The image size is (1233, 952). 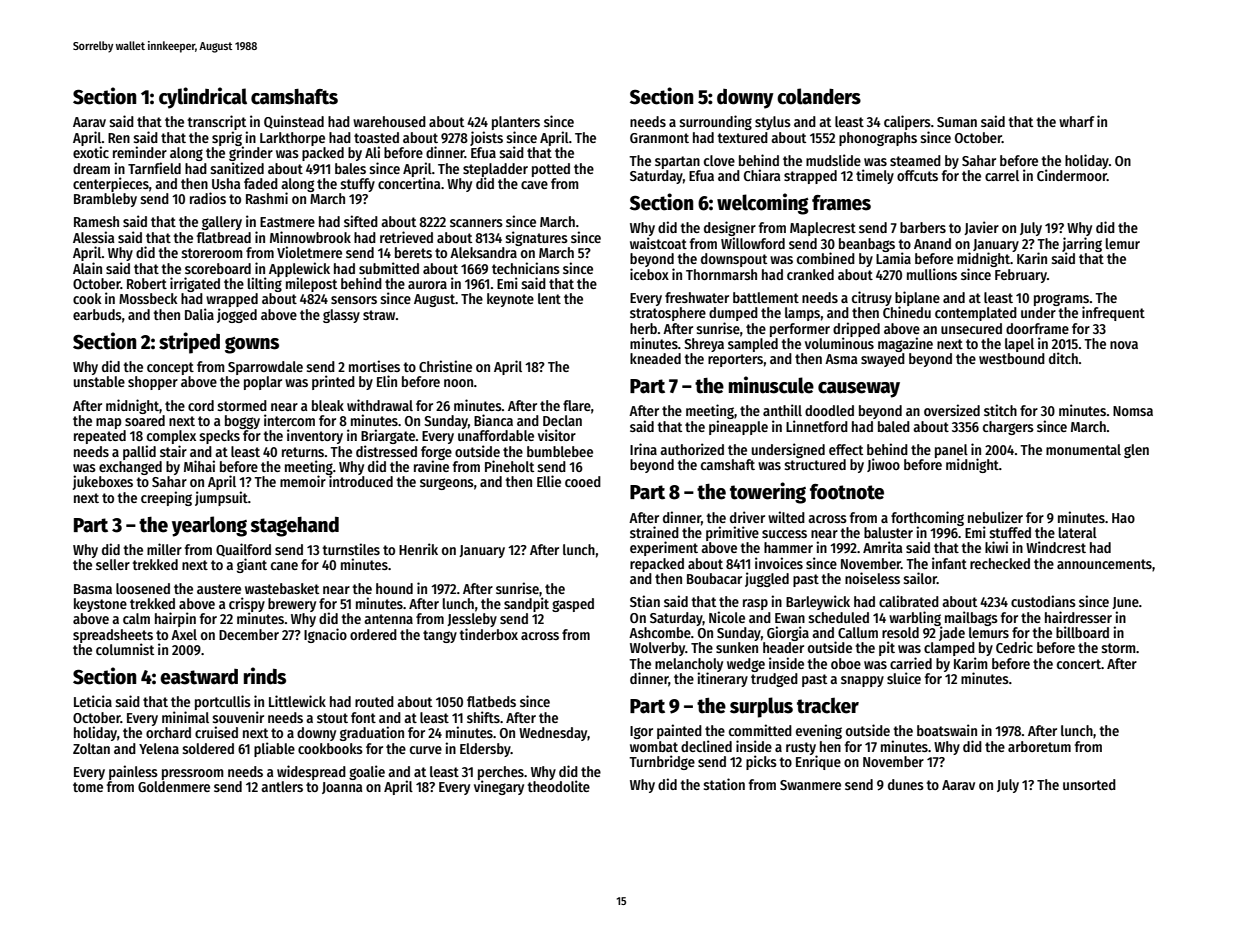 I want to click on hound, so click(x=394, y=588).
